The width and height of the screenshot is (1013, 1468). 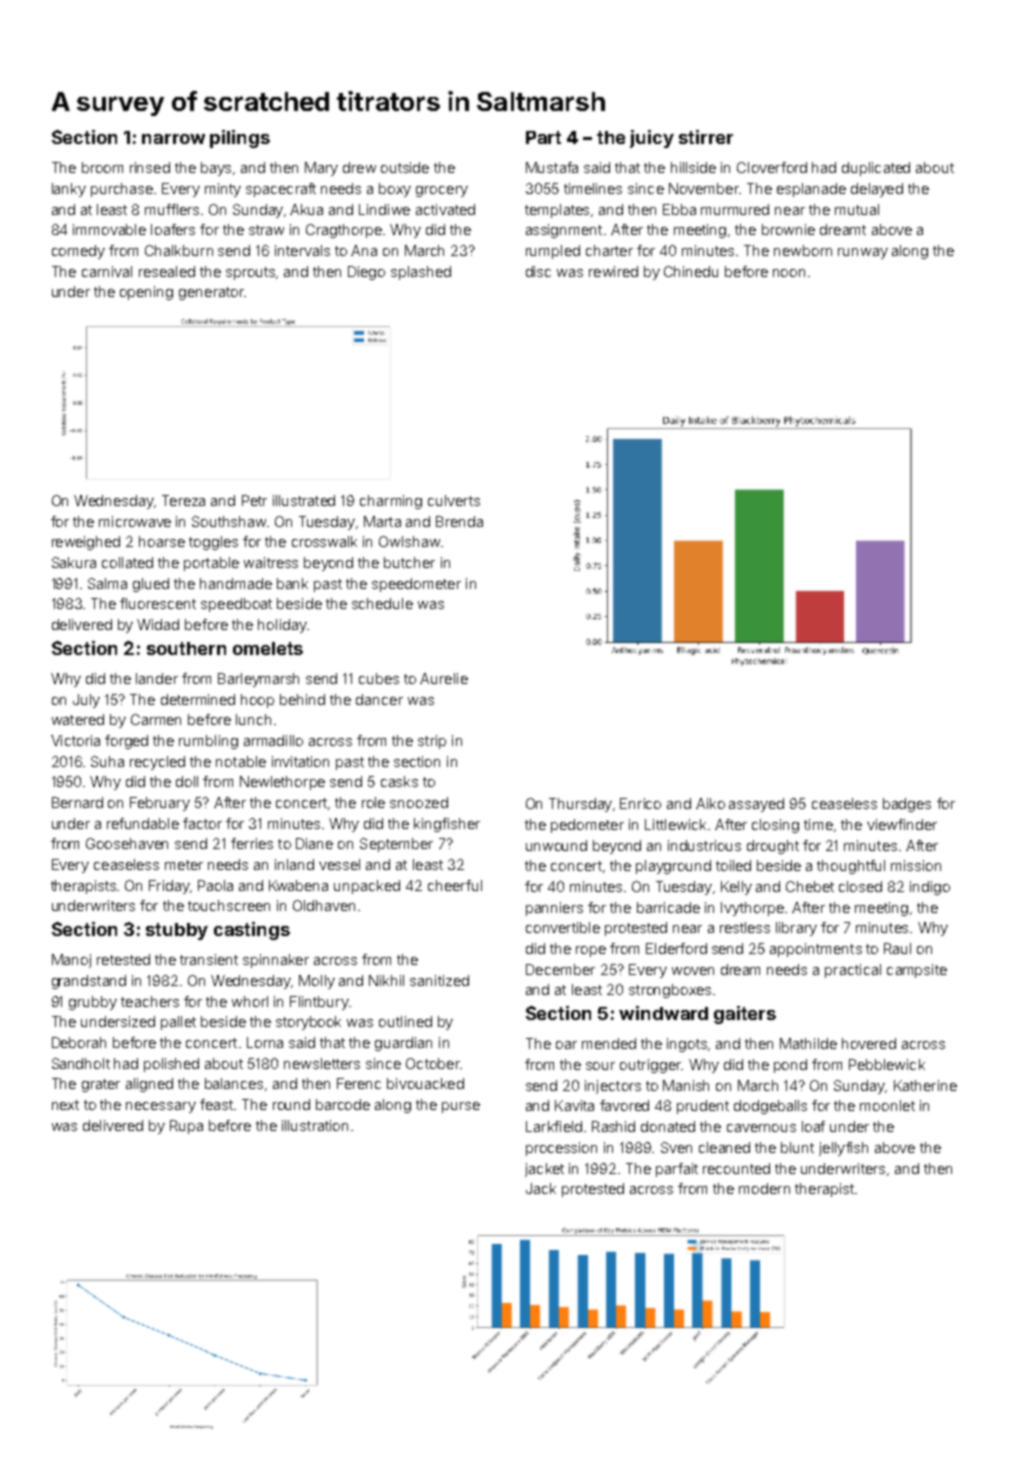 I want to click on Tereza, so click(x=183, y=500).
